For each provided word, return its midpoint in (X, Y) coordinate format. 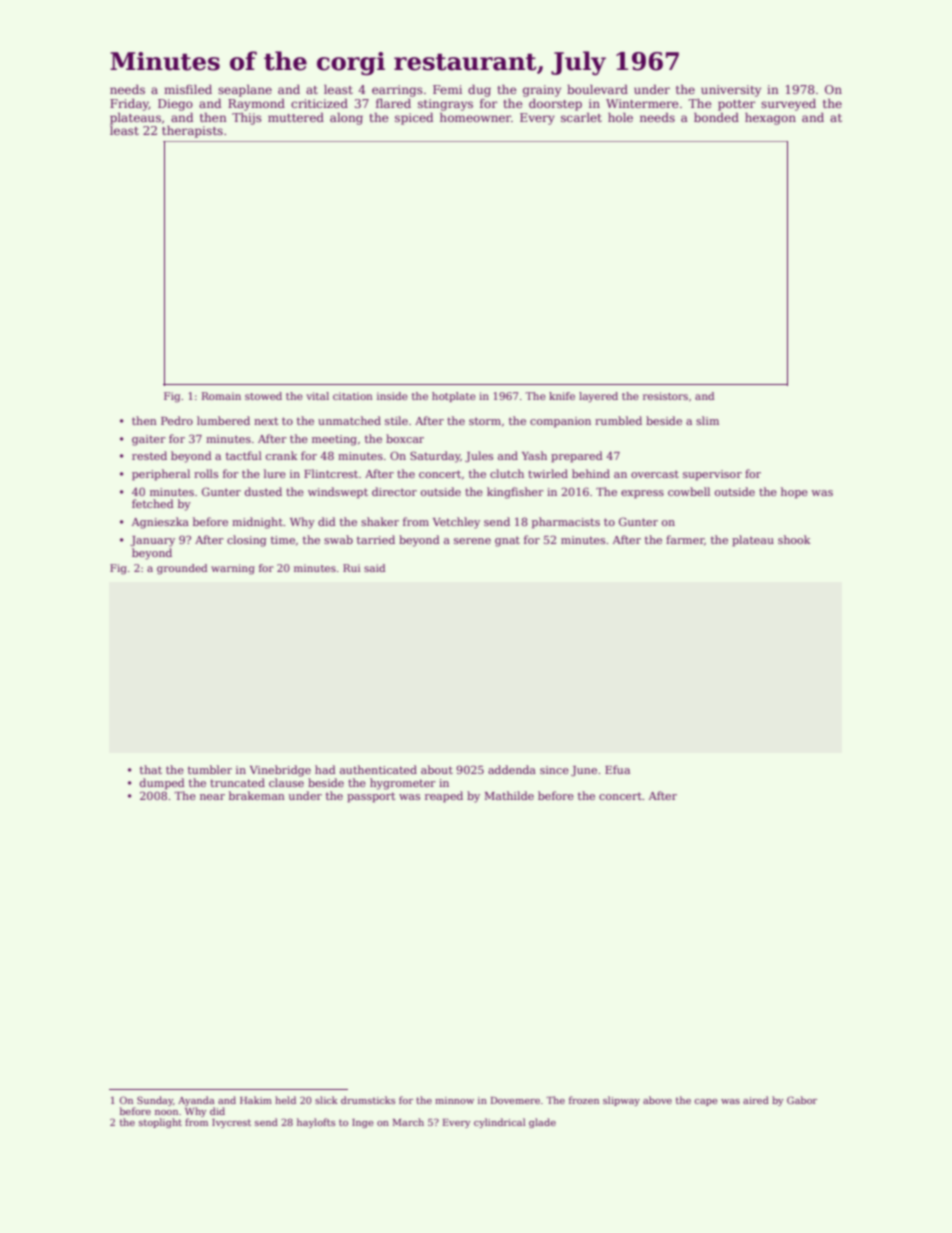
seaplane (245, 90)
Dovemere (515, 1100)
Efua (617, 769)
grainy (542, 91)
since (554, 770)
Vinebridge (280, 771)
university (731, 91)
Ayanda (196, 1101)
